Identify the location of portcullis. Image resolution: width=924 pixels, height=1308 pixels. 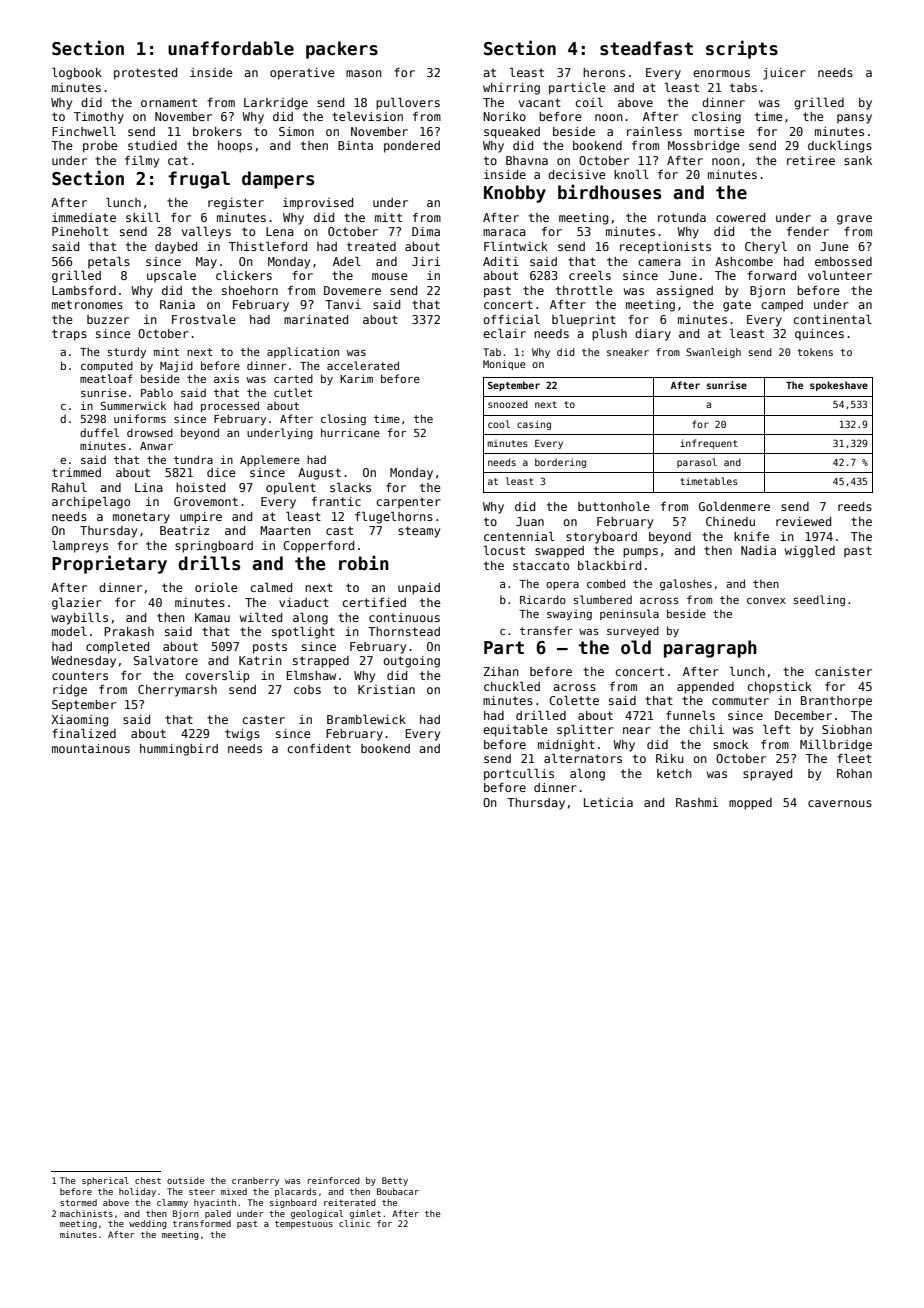
(519, 774).
